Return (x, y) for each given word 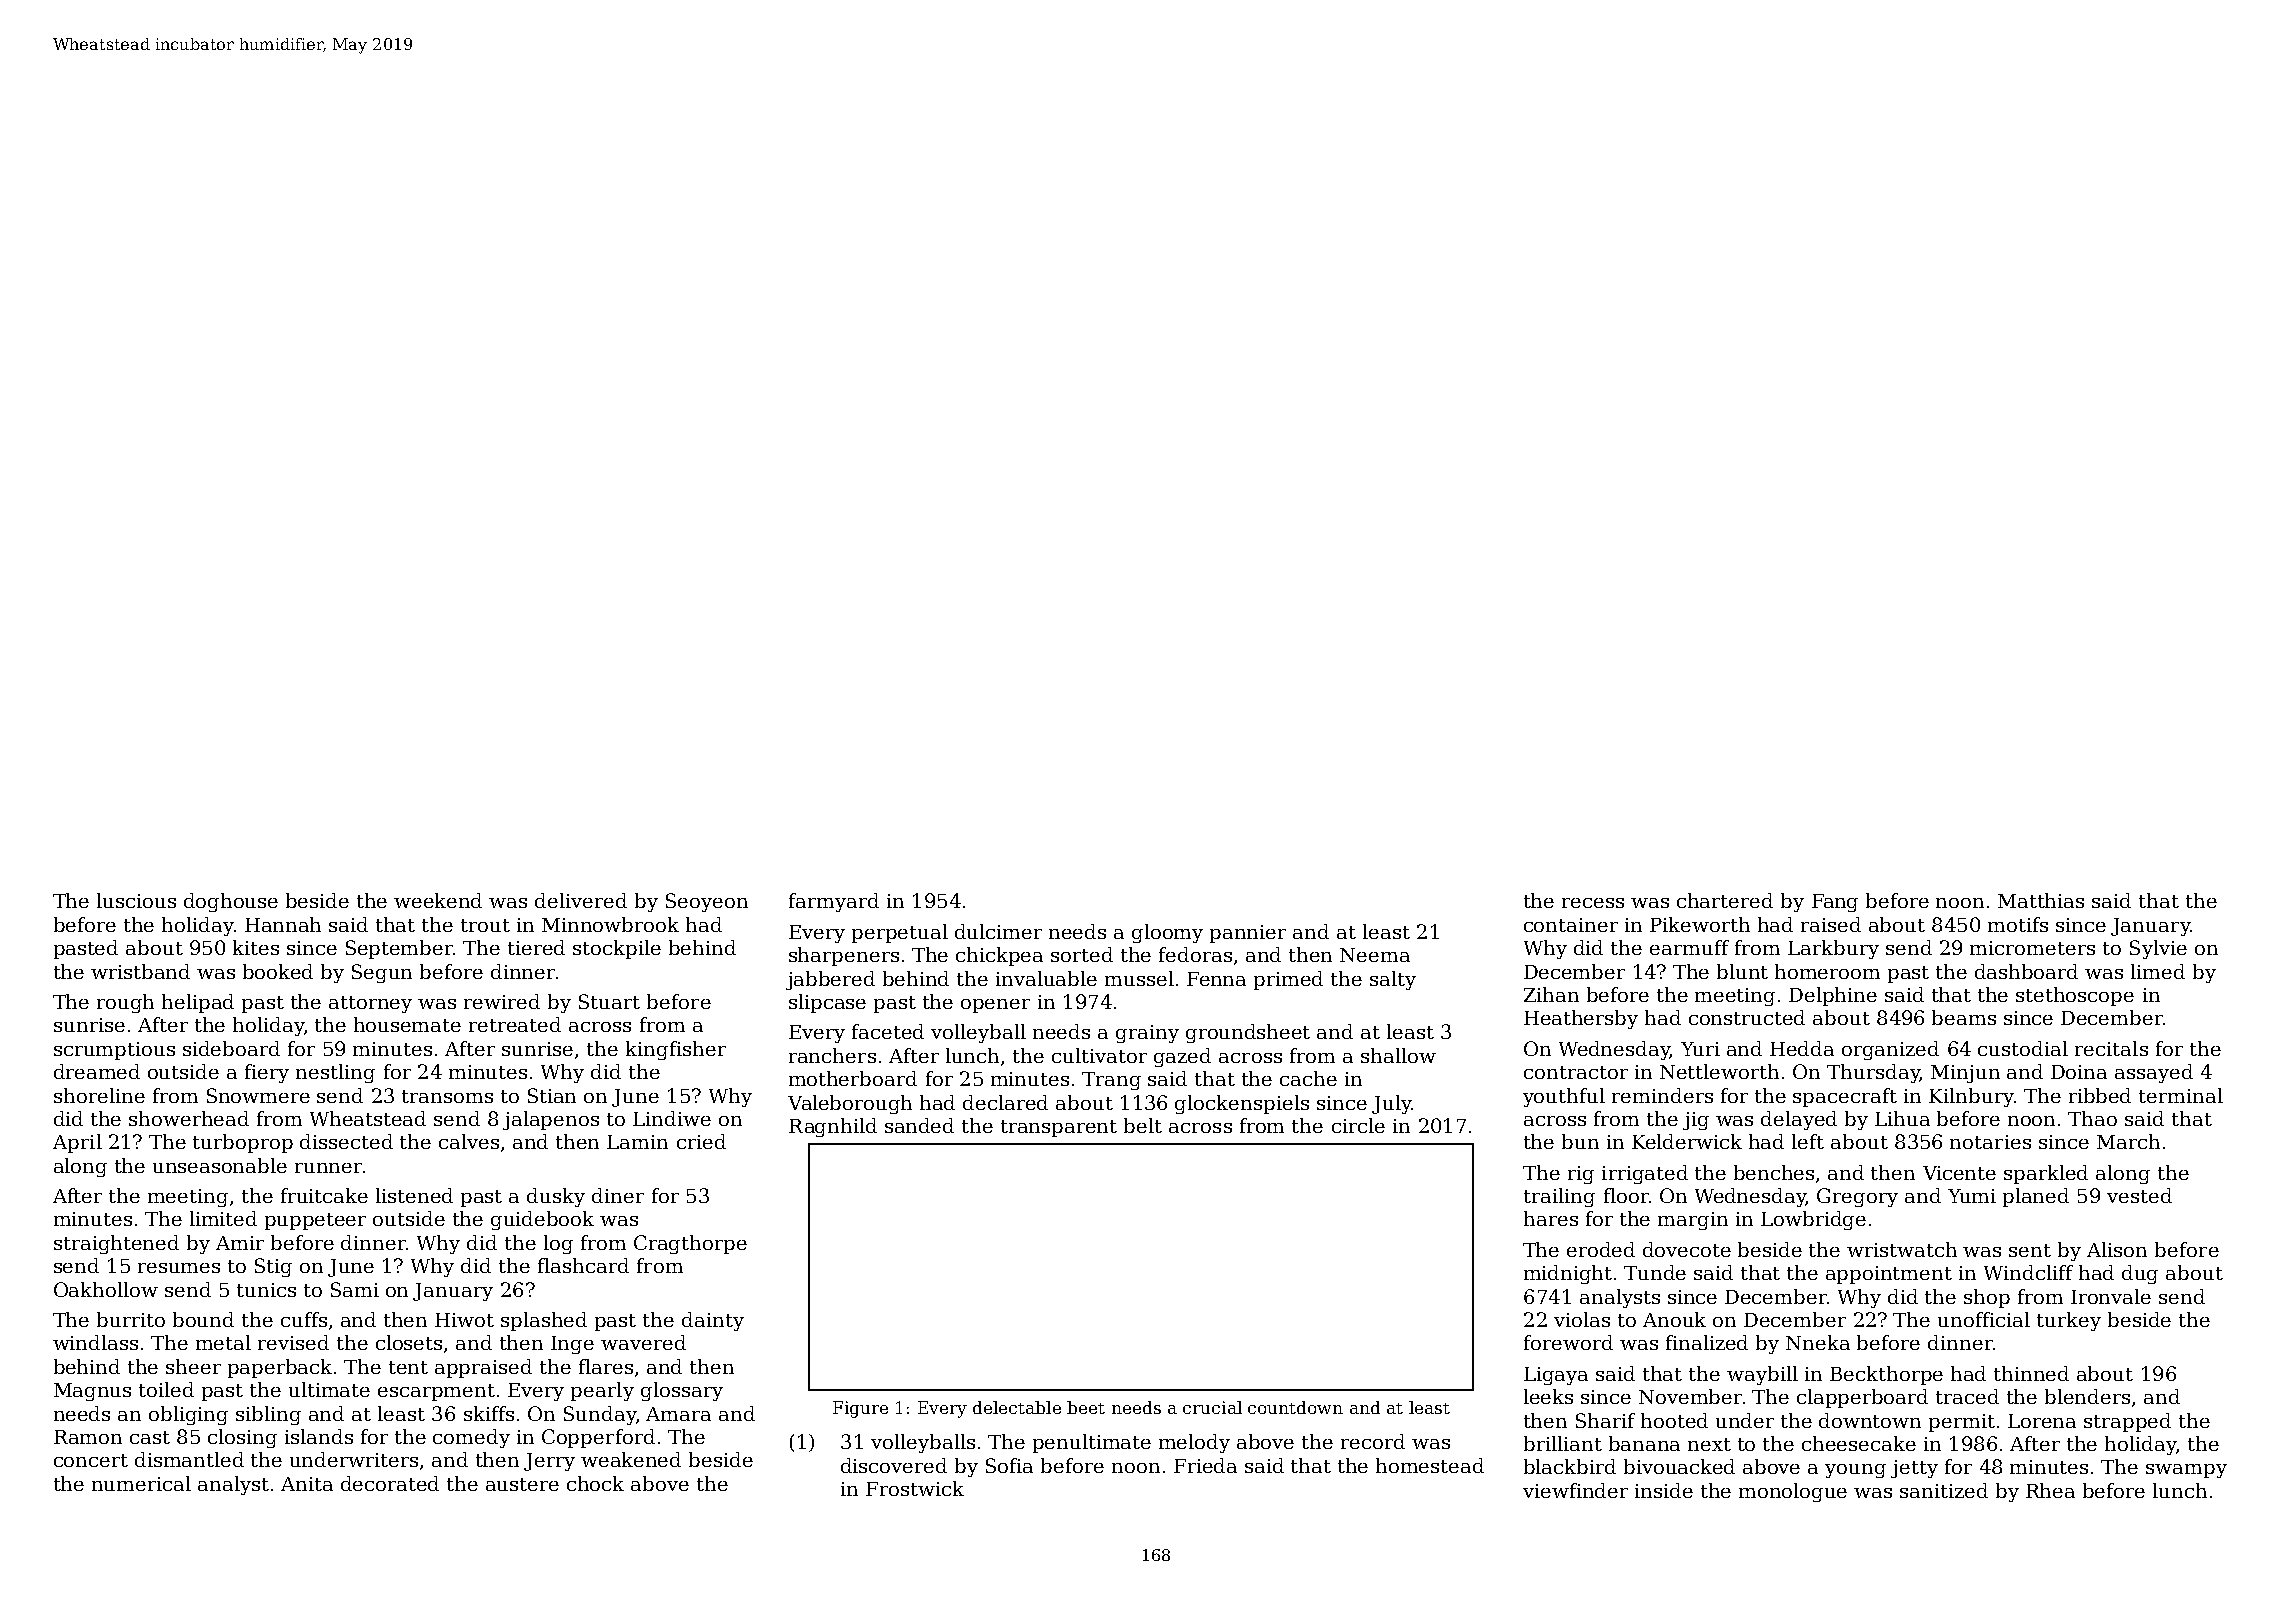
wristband (140, 971)
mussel (1139, 978)
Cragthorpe (690, 1244)
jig (1696, 1121)
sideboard (231, 1048)
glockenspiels (1242, 1104)
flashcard (583, 1265)
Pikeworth (1700, 924)
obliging (188, 1415)
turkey (2069, 1321)
